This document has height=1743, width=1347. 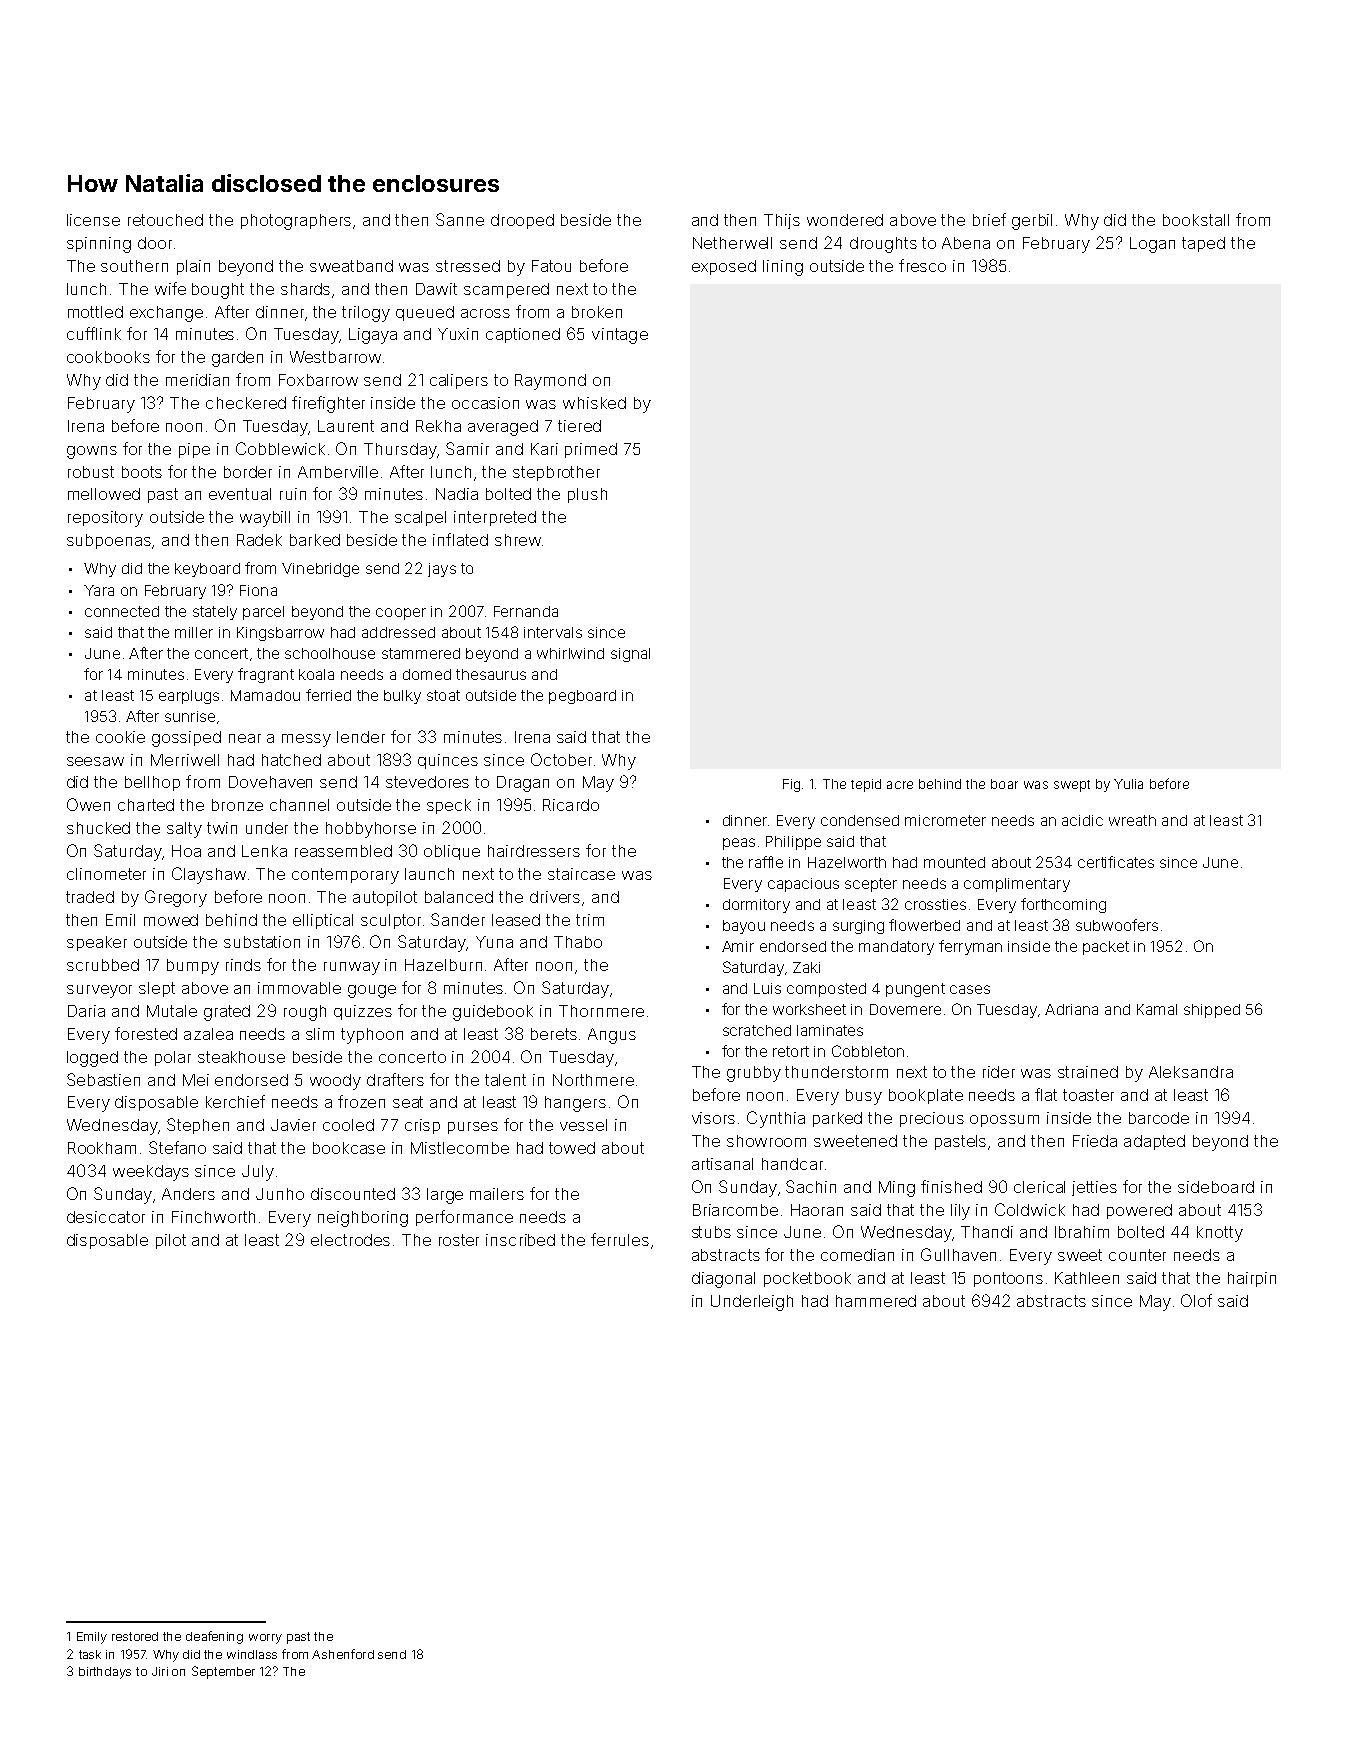 What do you see at coordinates (265, 1639) in the document?
I see `worry` at bounding box center [265, 1639].
